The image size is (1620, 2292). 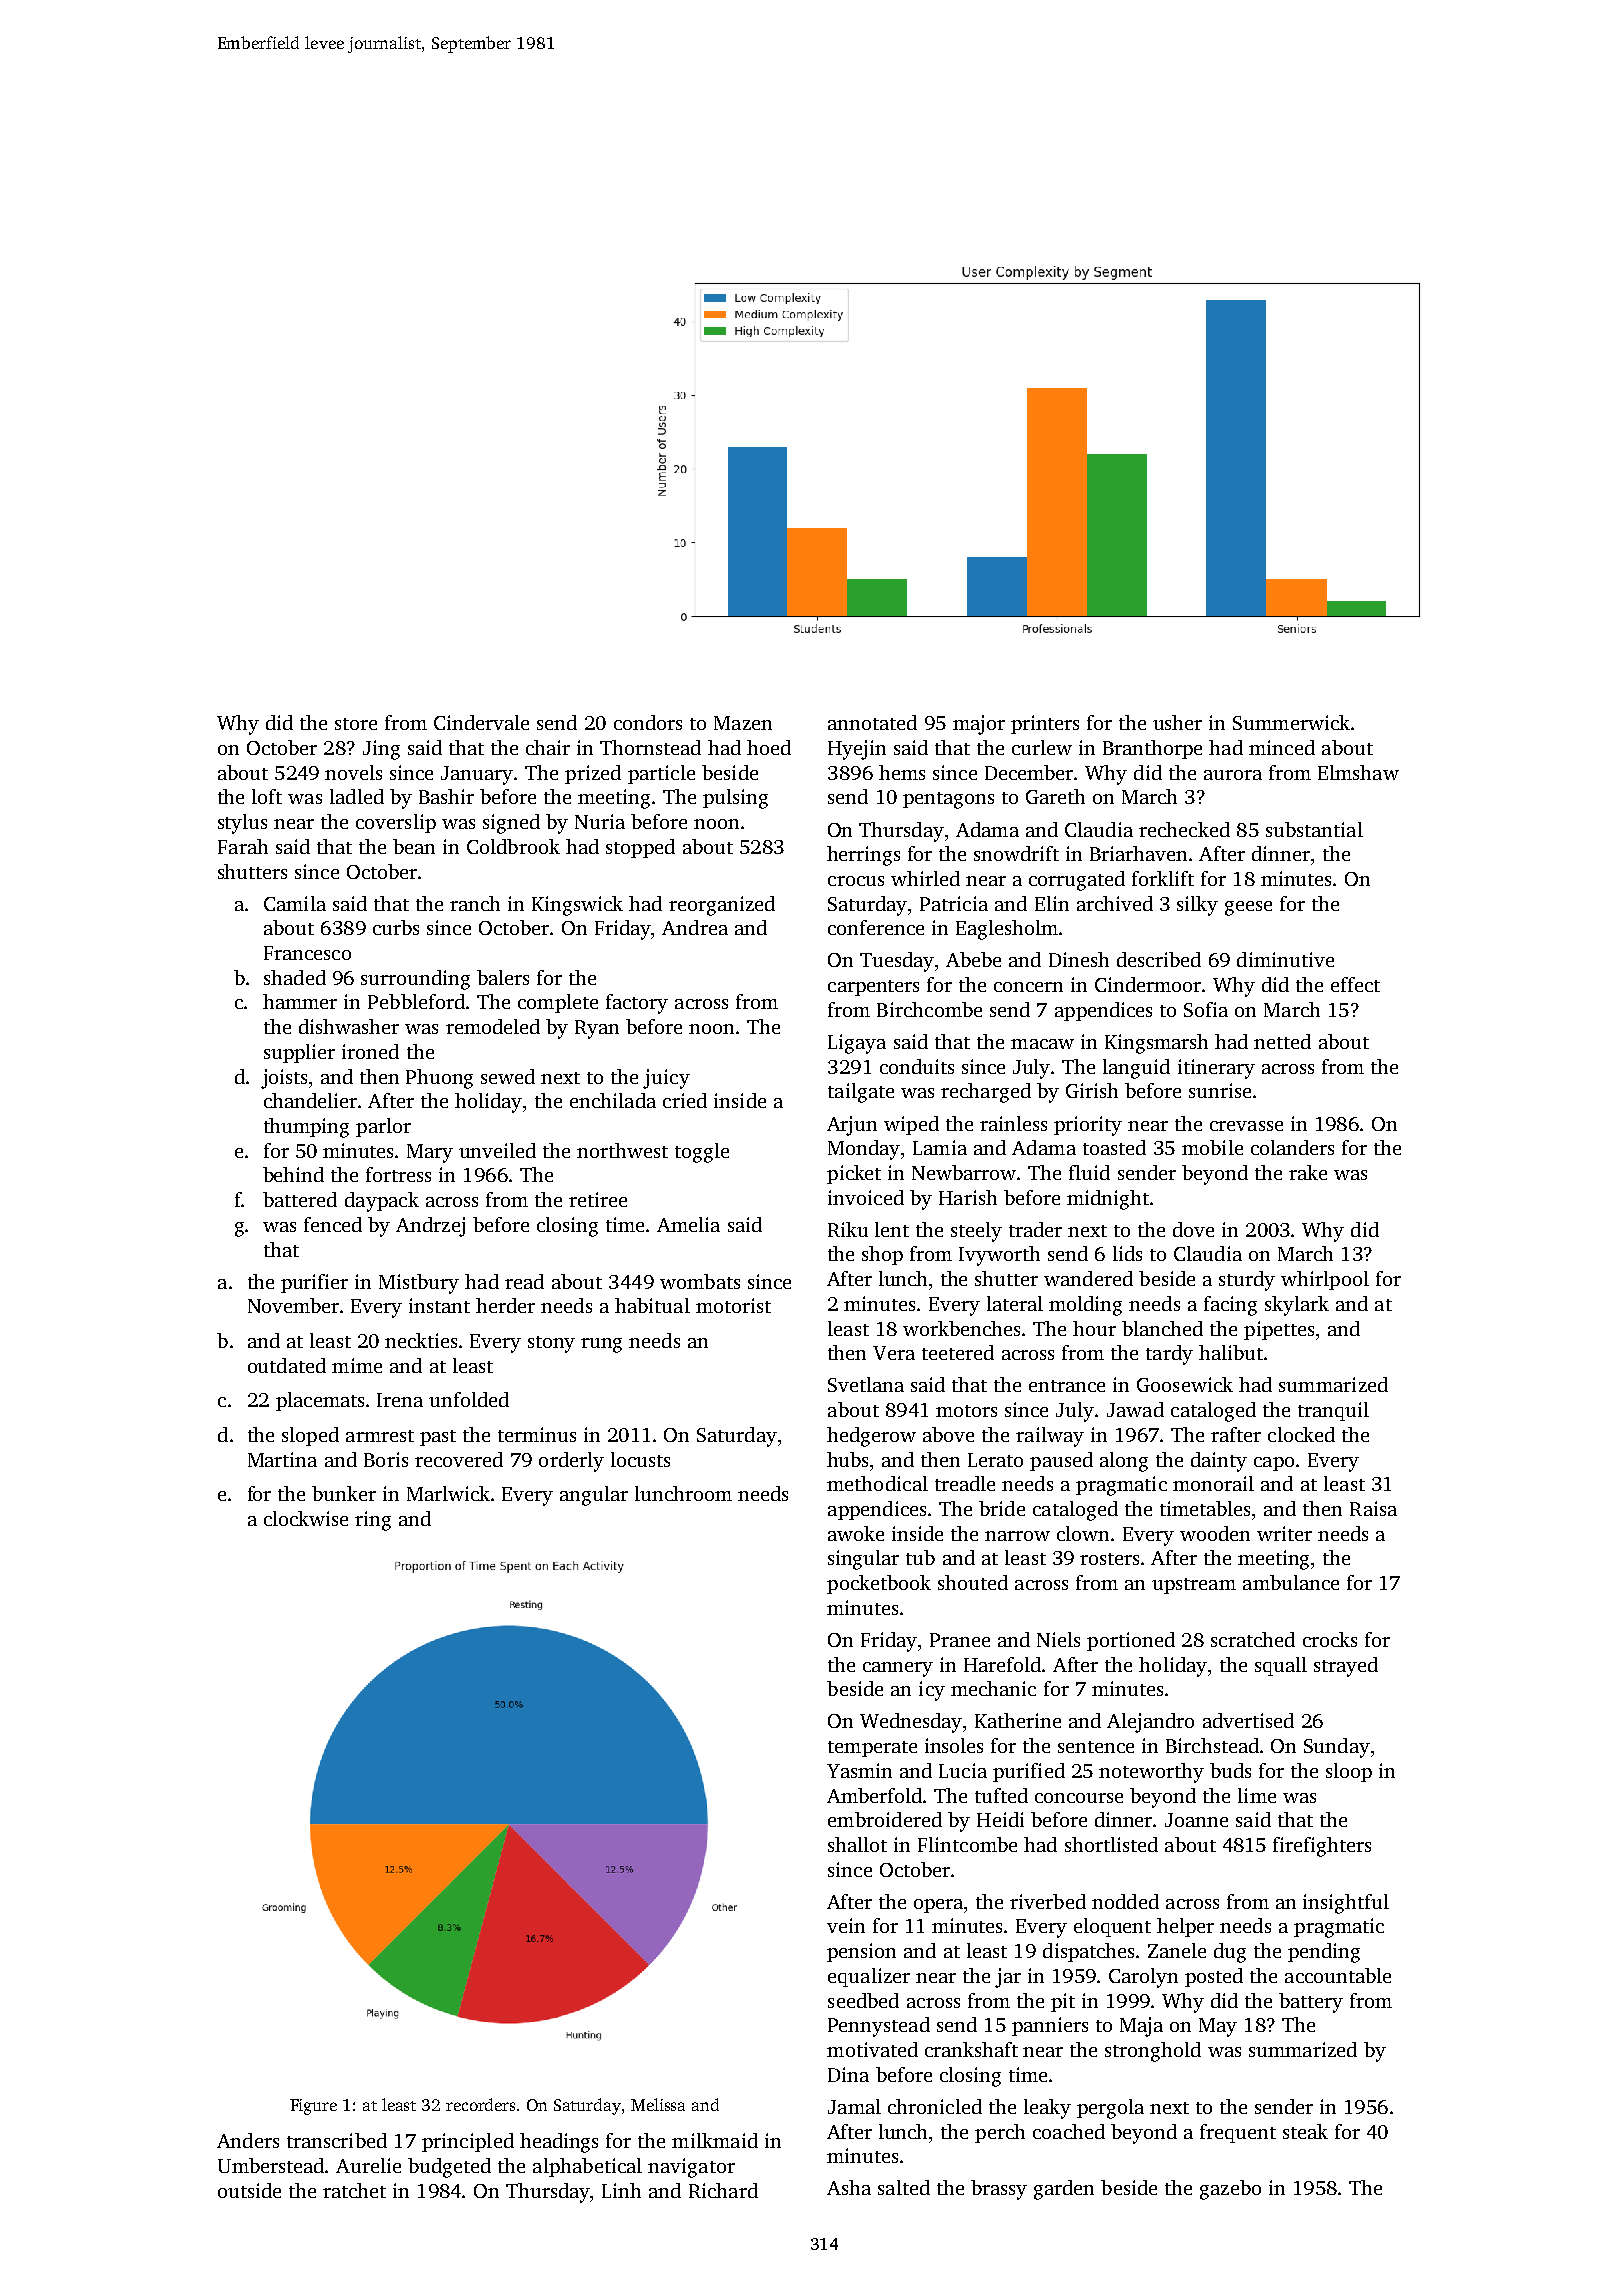 I want to click on pentagons, so click(x=948, y=800).
